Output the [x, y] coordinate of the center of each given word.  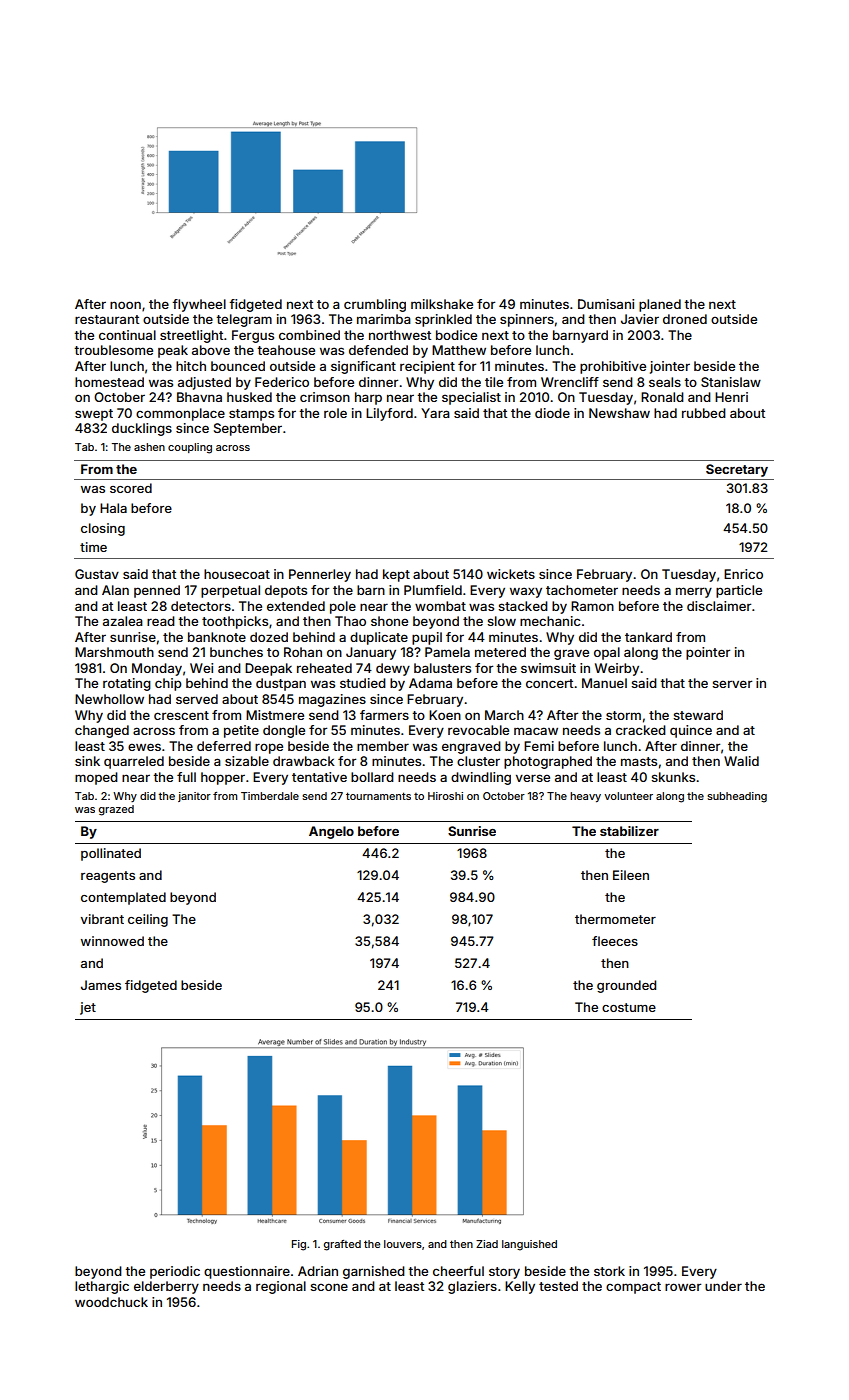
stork [609, 1271]
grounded [626, 986]
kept [396, 575]
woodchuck [111, 1302]
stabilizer [629, 831]
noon [125, 305]
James [101, 985]
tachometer [582, 590]
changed [102, 731]
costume [629, 1007]
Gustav [97, 574]
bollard [372, 777]
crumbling [375, 305]
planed [660, 305]
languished [529, 1245]
